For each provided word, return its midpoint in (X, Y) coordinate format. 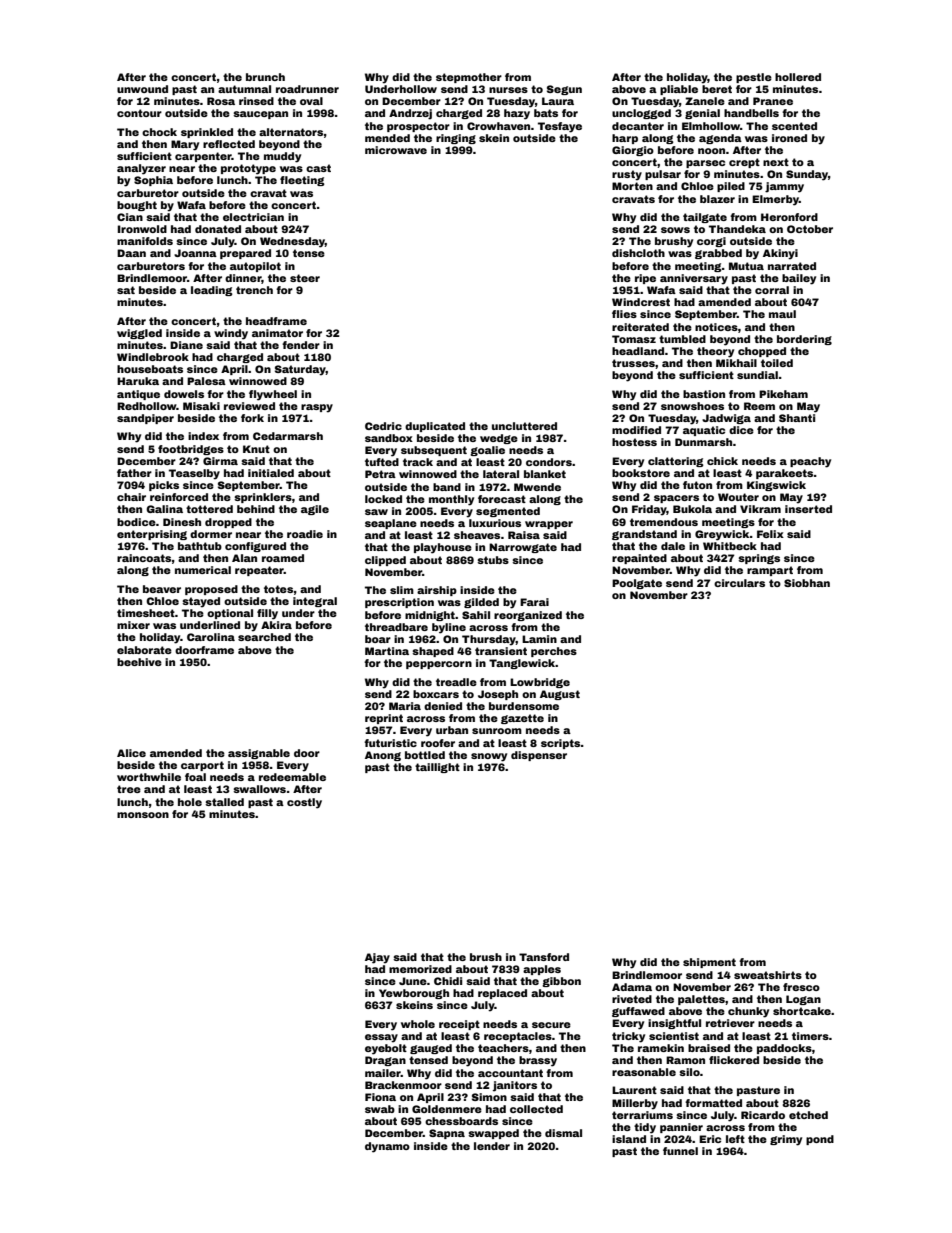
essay (381, 1038)
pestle (754, 78)
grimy (786, 1140)
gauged (431, 1049)
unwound (142, 89)
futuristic (390, 743)
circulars (739, 583)
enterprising (152, 535)
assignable (259, 754)
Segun (564, 90)
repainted (639, 559)
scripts (561, 744)
